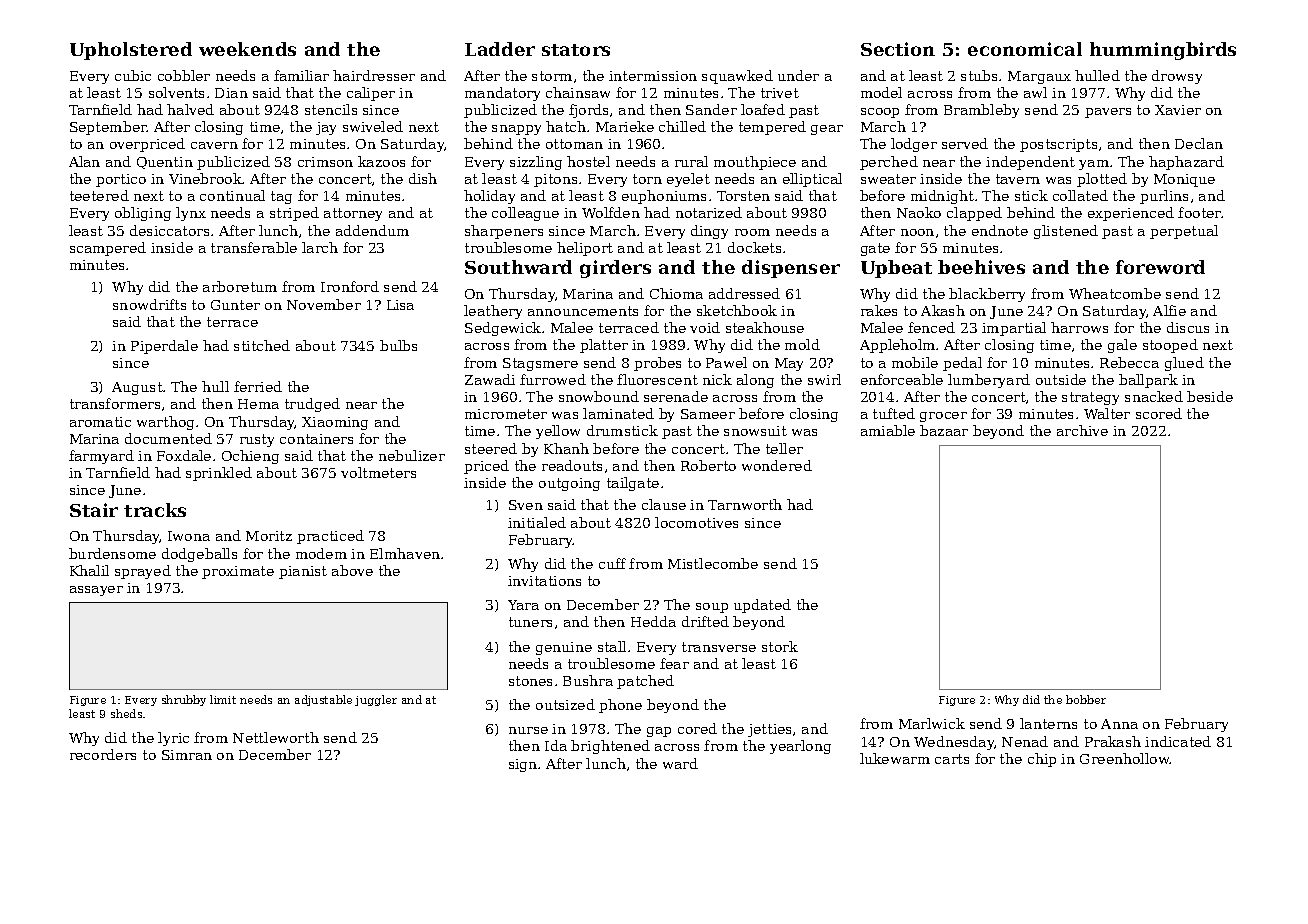 This screenshot has width=1308, height=924. I want to click on hummingbirds, so click(1163, 51).
